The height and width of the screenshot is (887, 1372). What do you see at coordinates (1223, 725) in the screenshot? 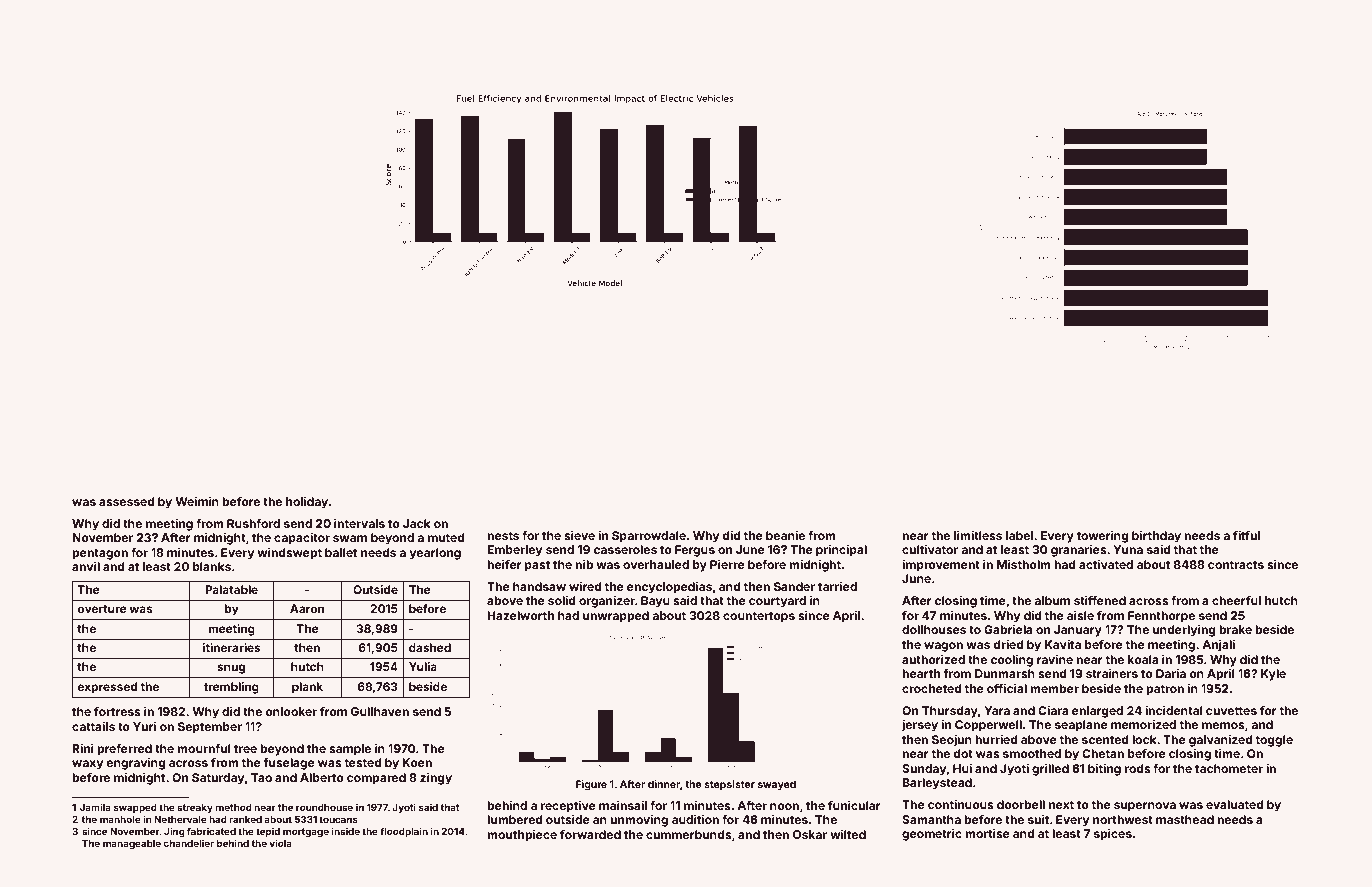
I see `memos` at bounding box center [1223, 725].
